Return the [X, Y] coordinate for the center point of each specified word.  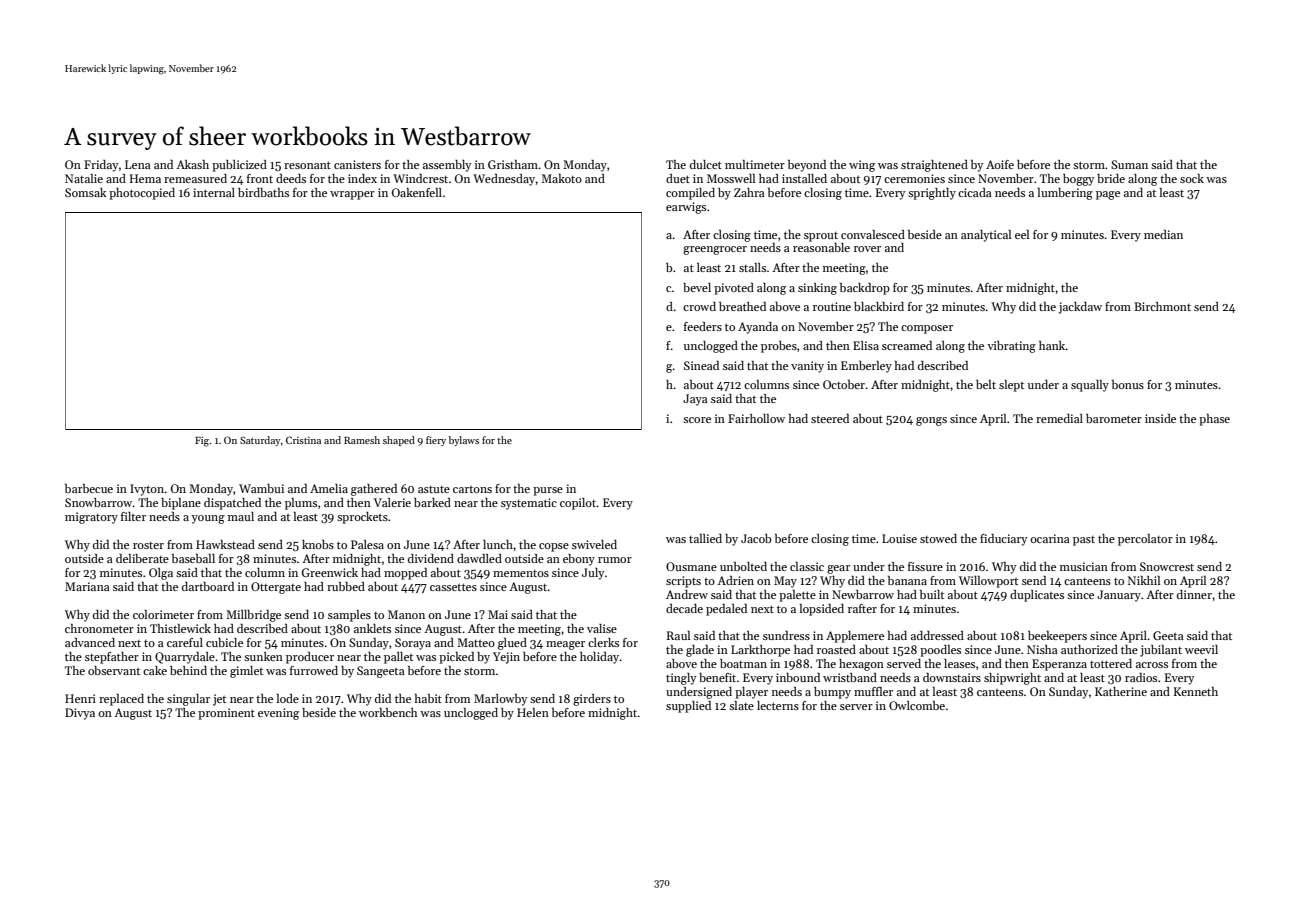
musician [1084, 566]
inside [1160, 418]
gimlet [246, 672]
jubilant [1161, 651]
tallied [705, 538]
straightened [934, 166]
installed [804, 178]
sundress [786, 635]
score [697, 420]
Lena [138, 164]
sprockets [362, 518]
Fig [202, 442]
